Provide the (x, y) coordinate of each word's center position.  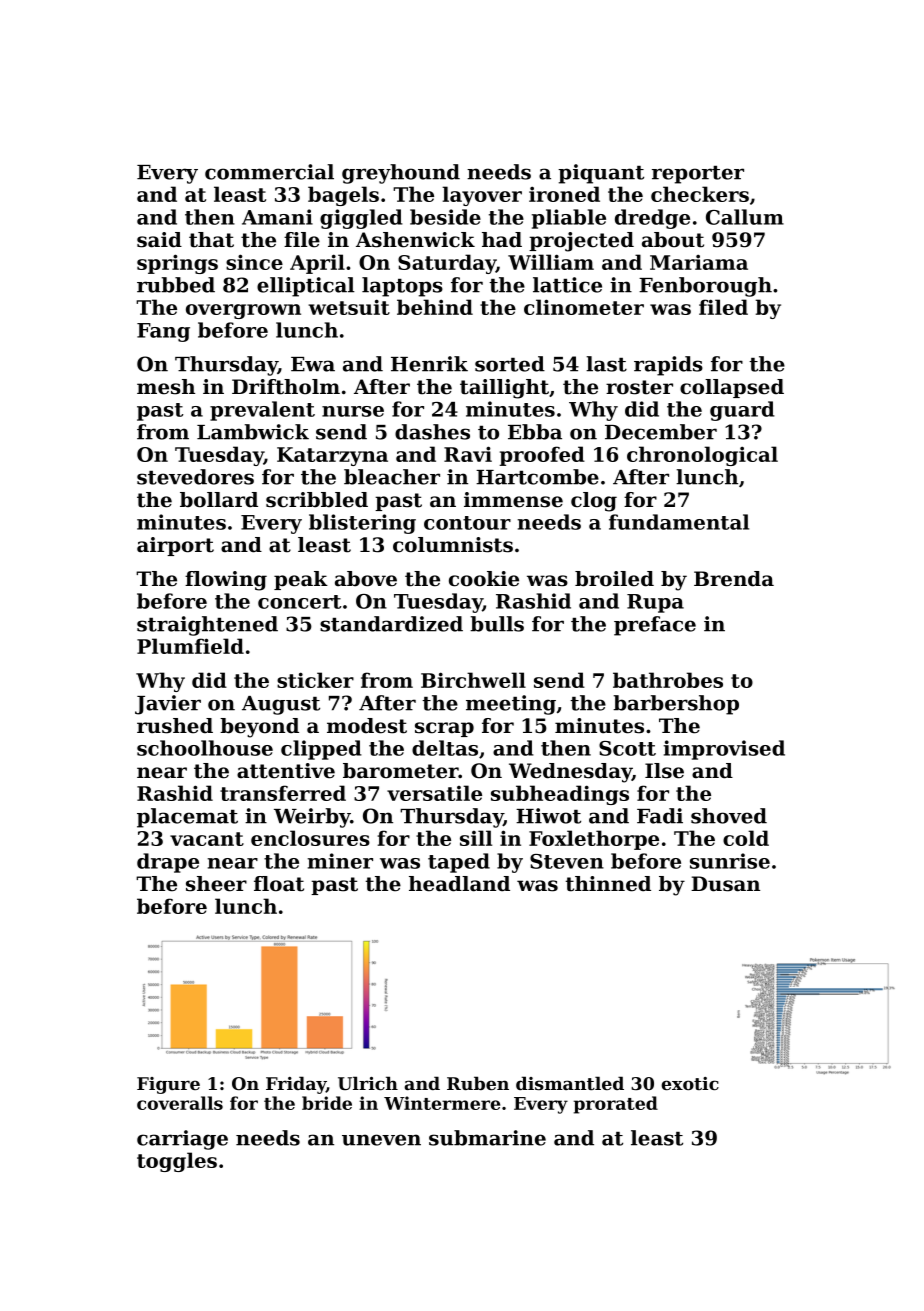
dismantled (570, 1083)
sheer (216, 884)
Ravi (468, 454)
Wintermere (442, 1103)
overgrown (243, 311)
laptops (402, 287)
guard (742, 411)
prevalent (262, 411)
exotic (690, 1083)
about (673, 240)
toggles (177, 1162)
